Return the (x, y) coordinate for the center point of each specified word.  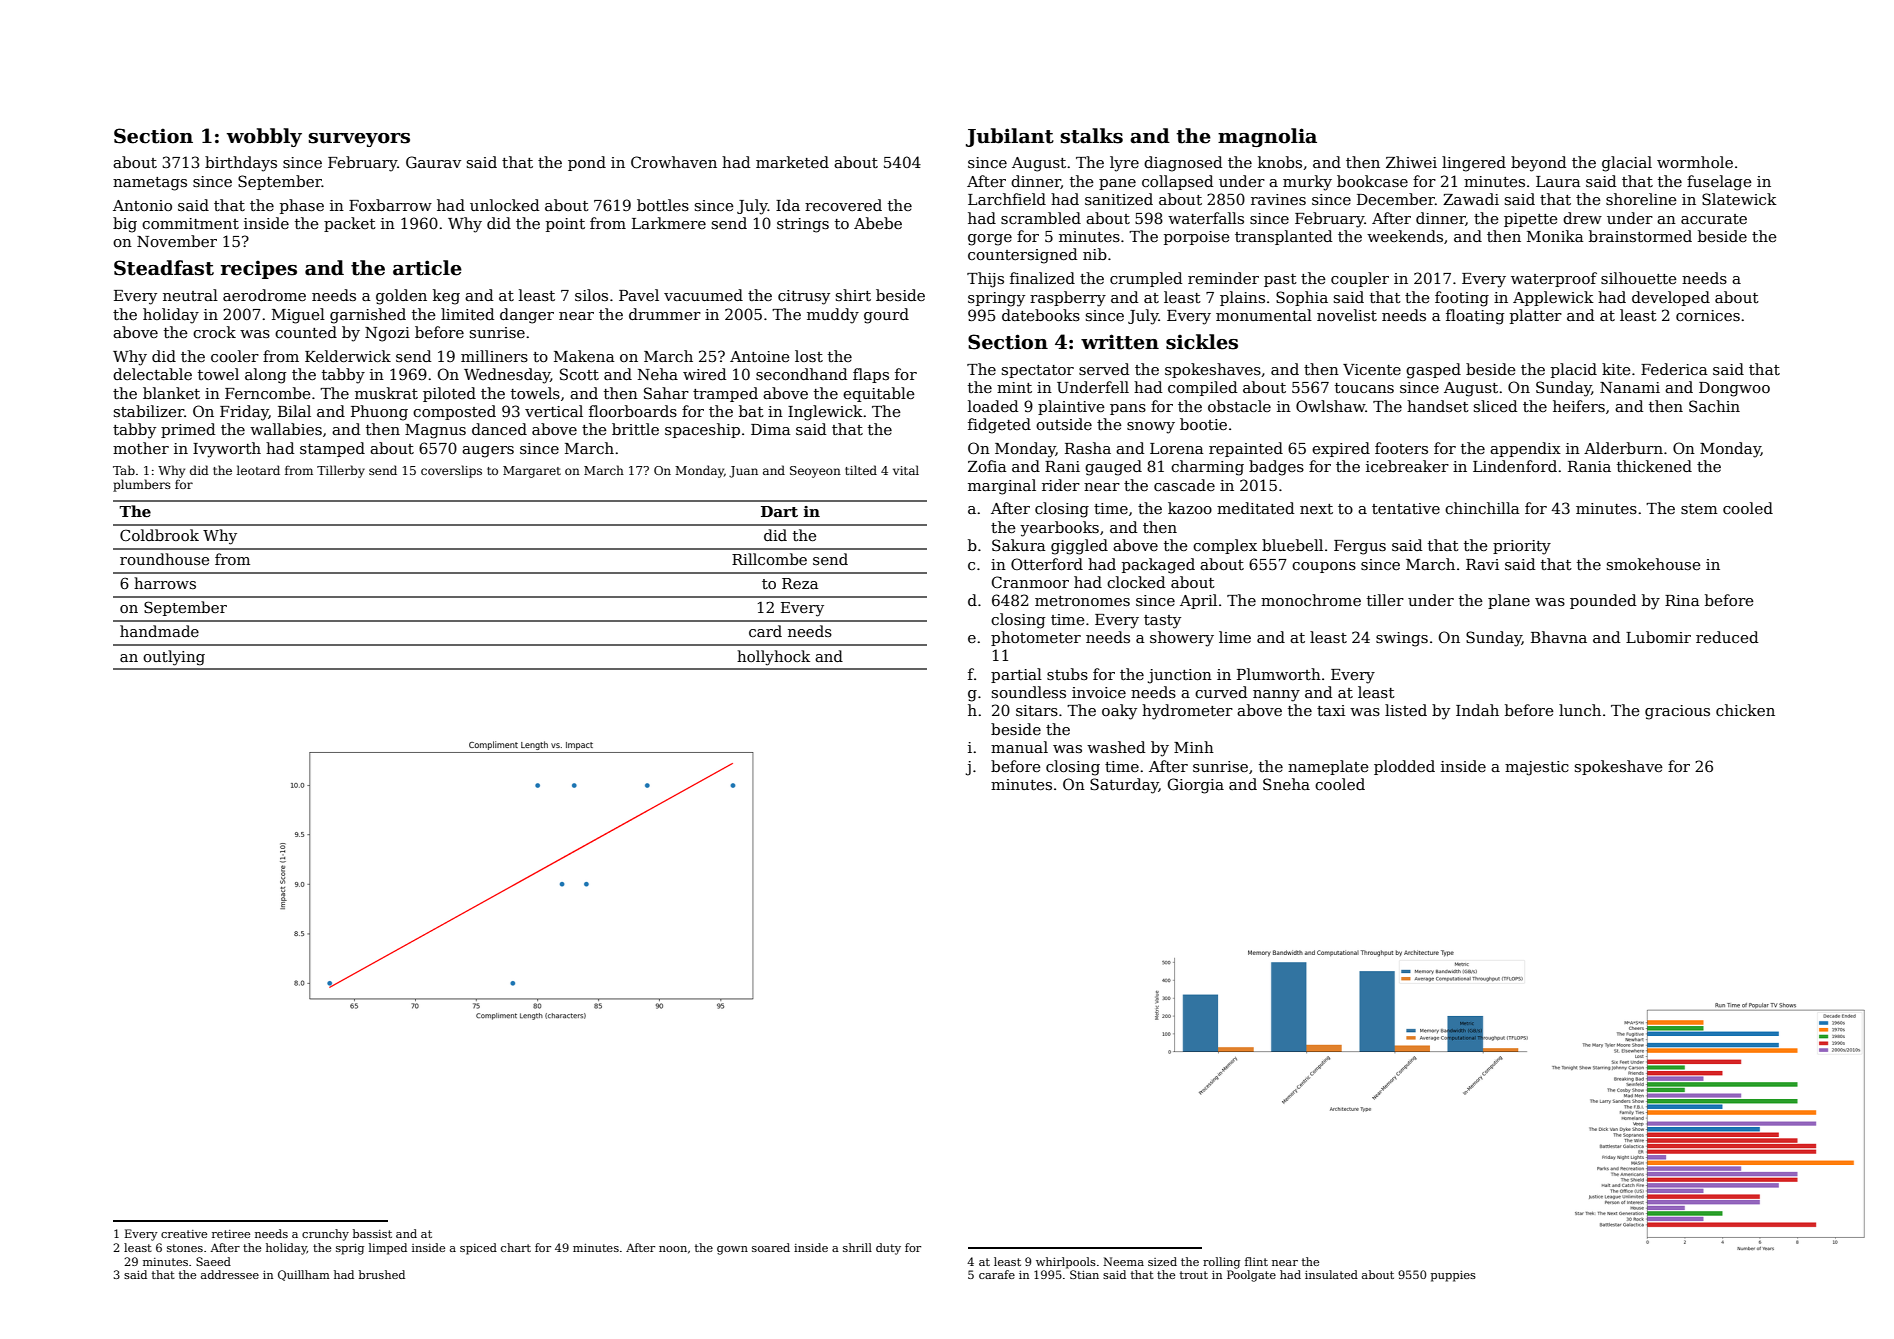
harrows (165, 583)
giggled (1079, 547)
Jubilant (1010, 137)
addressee (230, 1274)
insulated (1331, 1274)
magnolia (1267, 137)
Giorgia (1196, 786)
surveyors (359, 140)
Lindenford (1515, 466)
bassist (372, 1233)
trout (1194, 1275)
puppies (1453, 1276)
